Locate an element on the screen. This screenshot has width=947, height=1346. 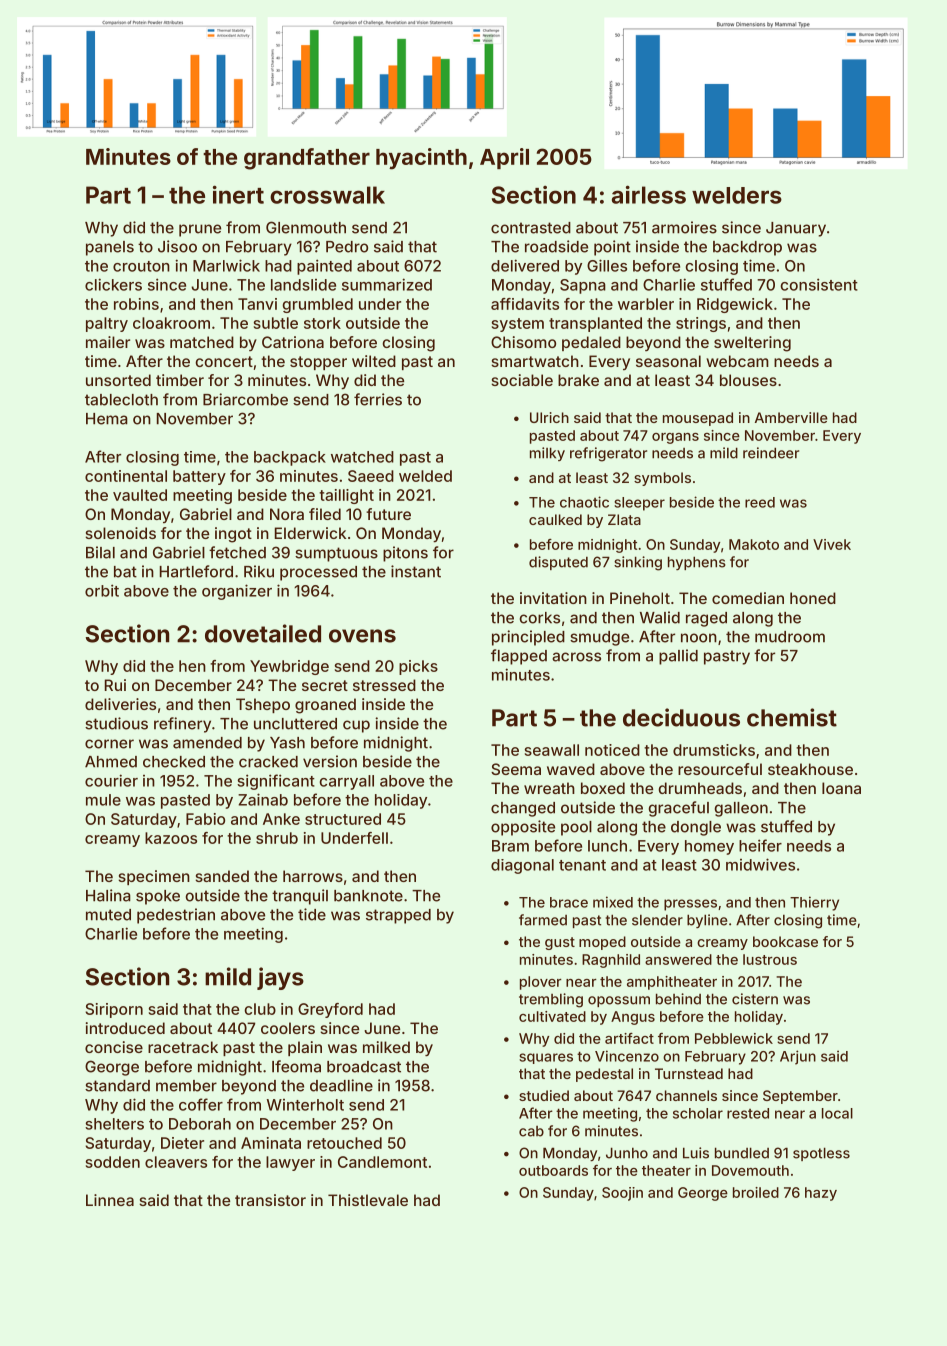
Catriona is located at coordinates (293, 342).
